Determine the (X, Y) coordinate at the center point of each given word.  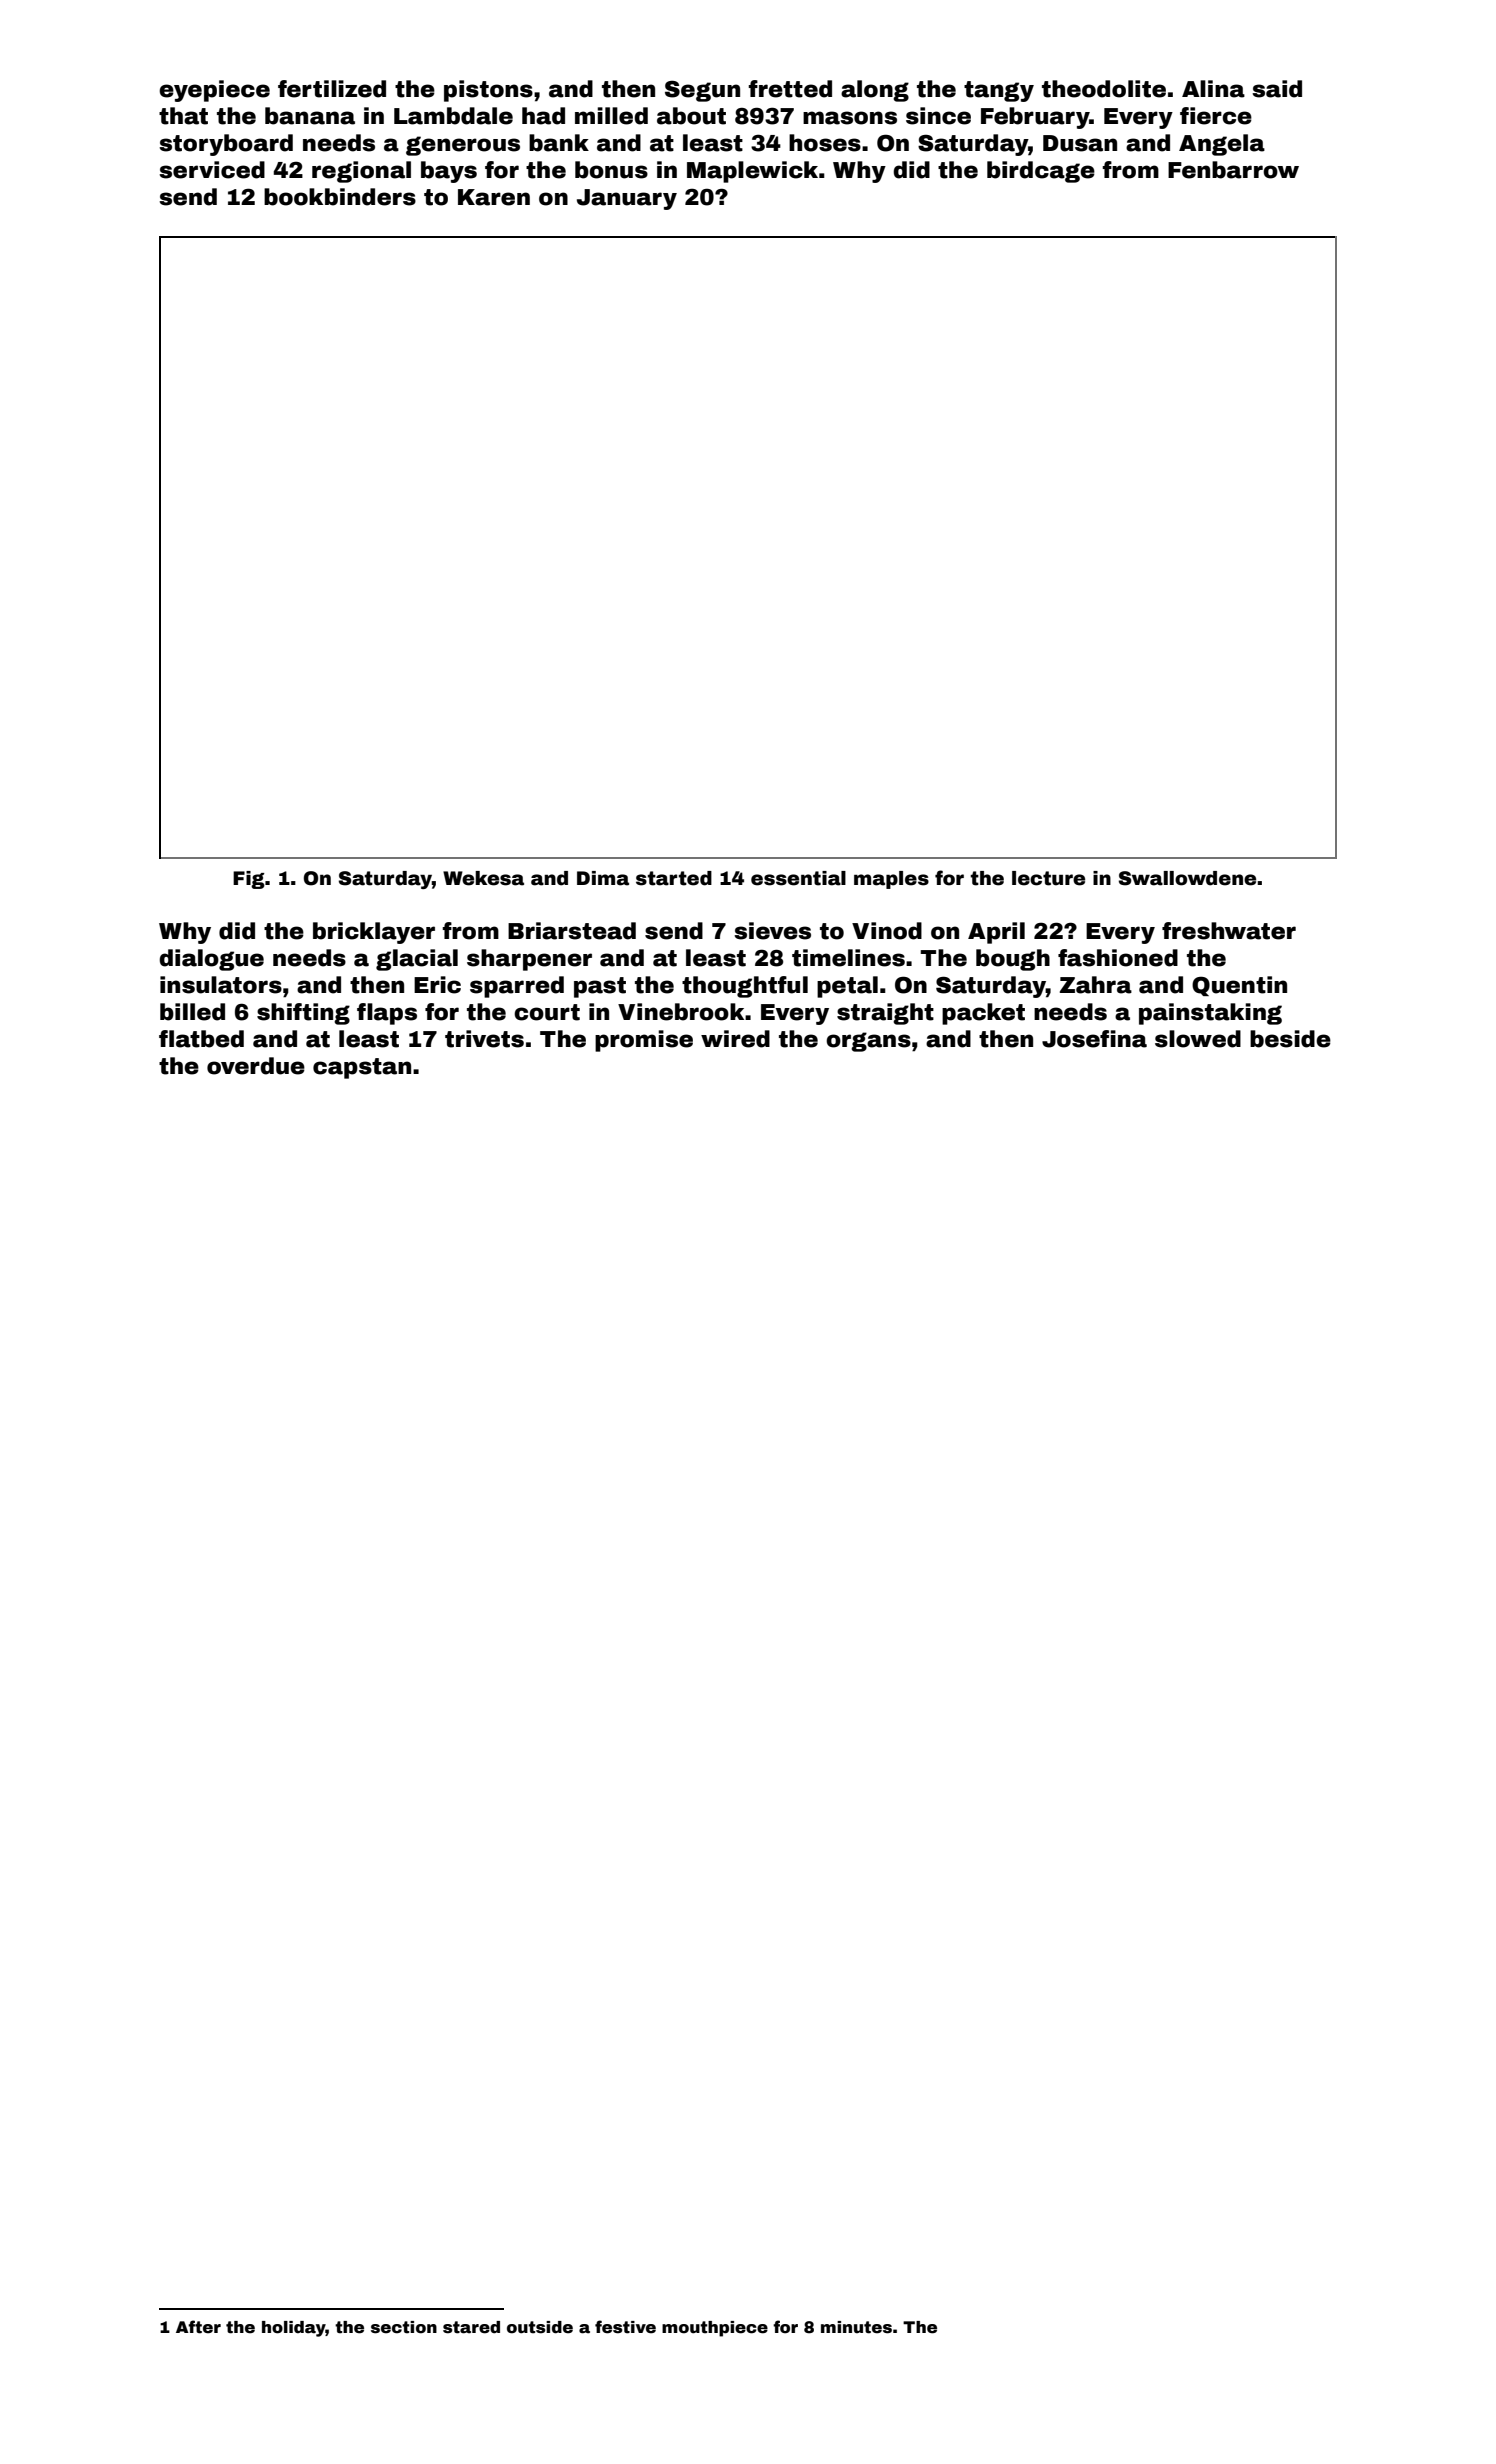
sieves (772, 931)
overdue (256, 1066)
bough (1013, 960)
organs (868, 1042)
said (1277, 89)
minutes (856, 2327)
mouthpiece (715, 2329)
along (875, 91)
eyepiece (214, 91)
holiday (294, 2329)
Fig (249, 880)
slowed (1198, 1039)
